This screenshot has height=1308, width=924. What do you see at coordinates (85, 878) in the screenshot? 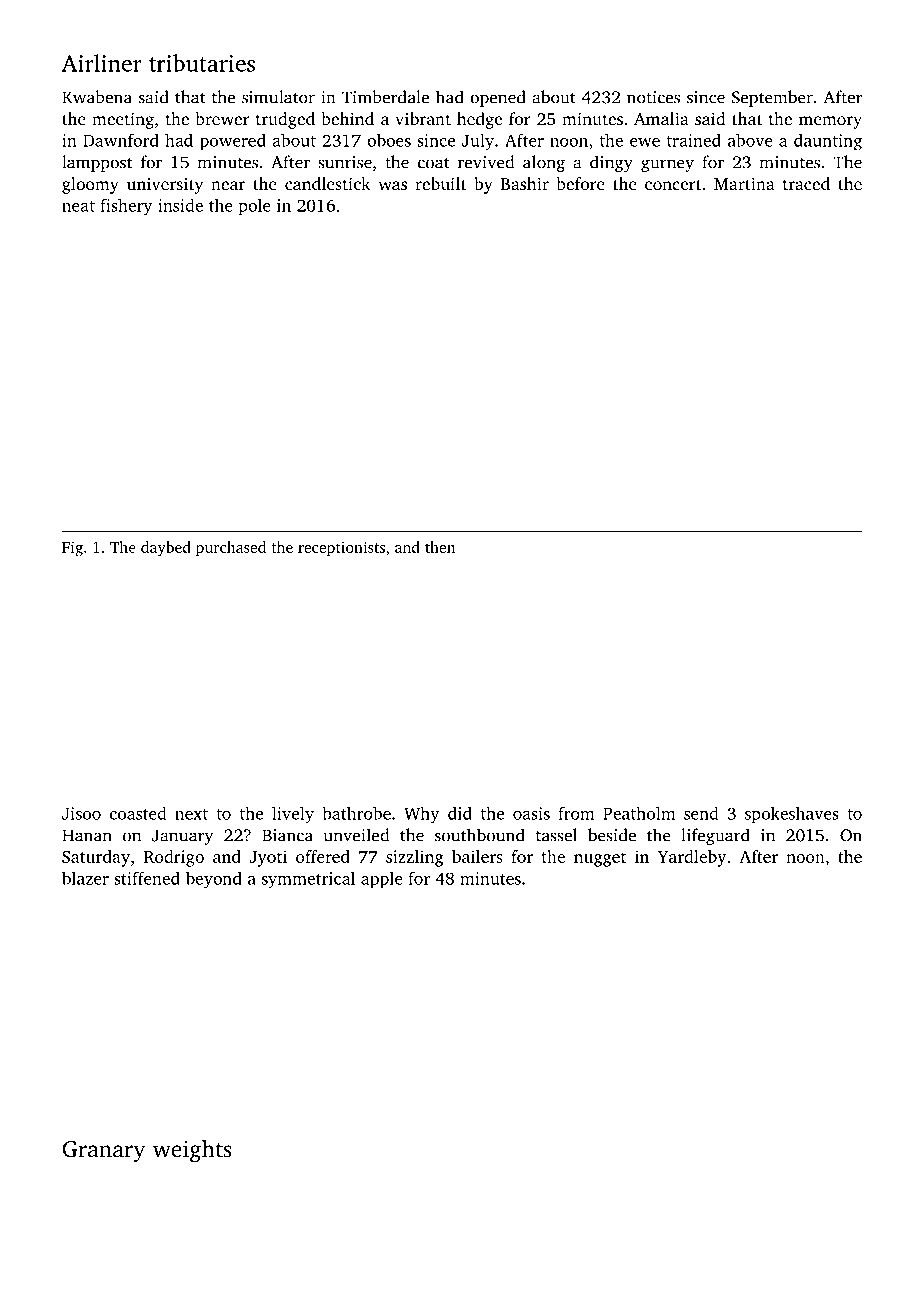
I see `blazer` at bounding box center [85, 878].
